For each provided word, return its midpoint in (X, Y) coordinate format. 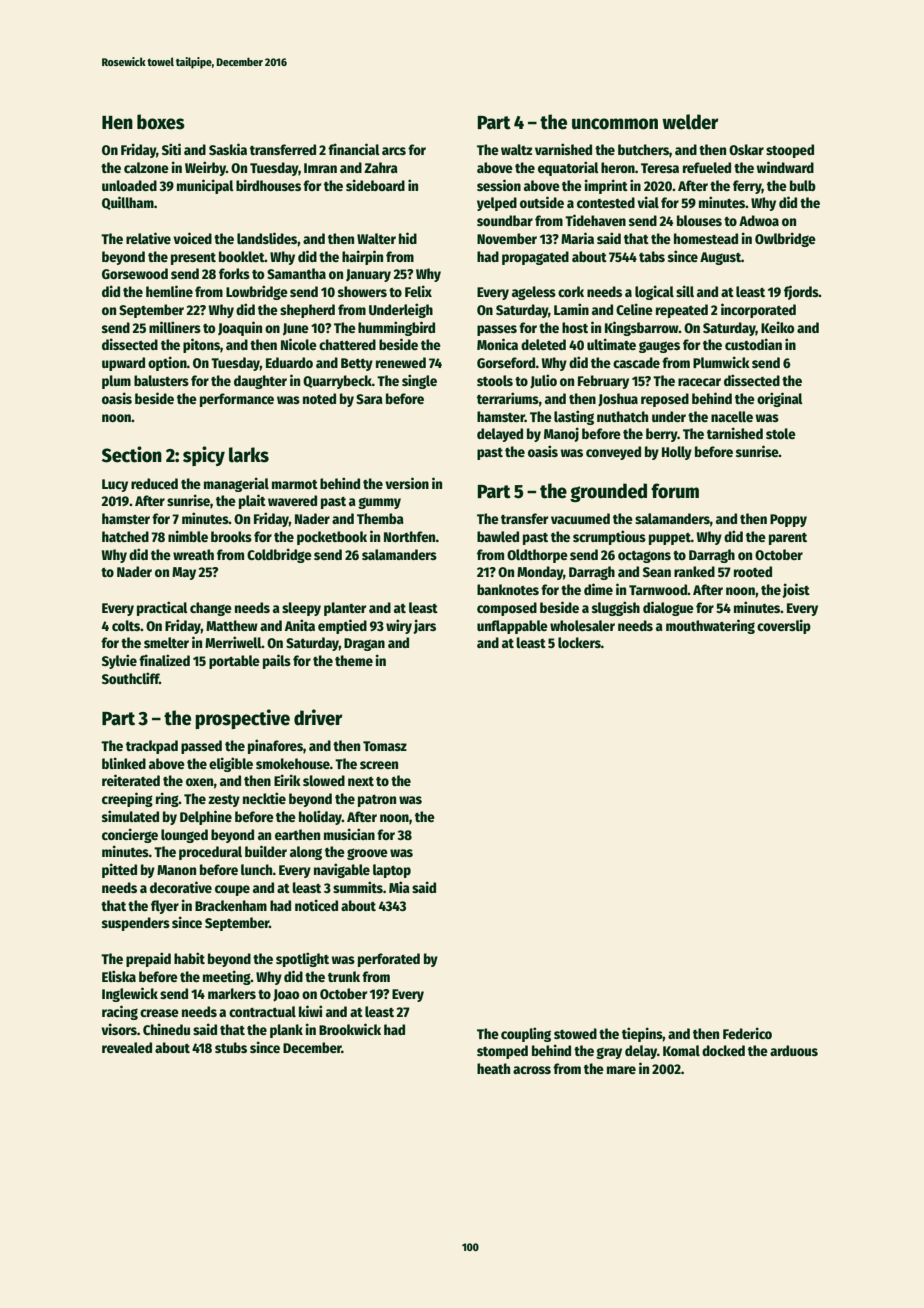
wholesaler (582, 625)
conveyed (613, 453)
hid (408, 238)
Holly (677, 453)
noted (319, 398)
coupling (526, 1034)
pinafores (275, 746)
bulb (803, 185)
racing (120, 1012)
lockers (579, 642)
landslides (267, 238)
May (184, 573)
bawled (498, 536)
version (407, 483)
